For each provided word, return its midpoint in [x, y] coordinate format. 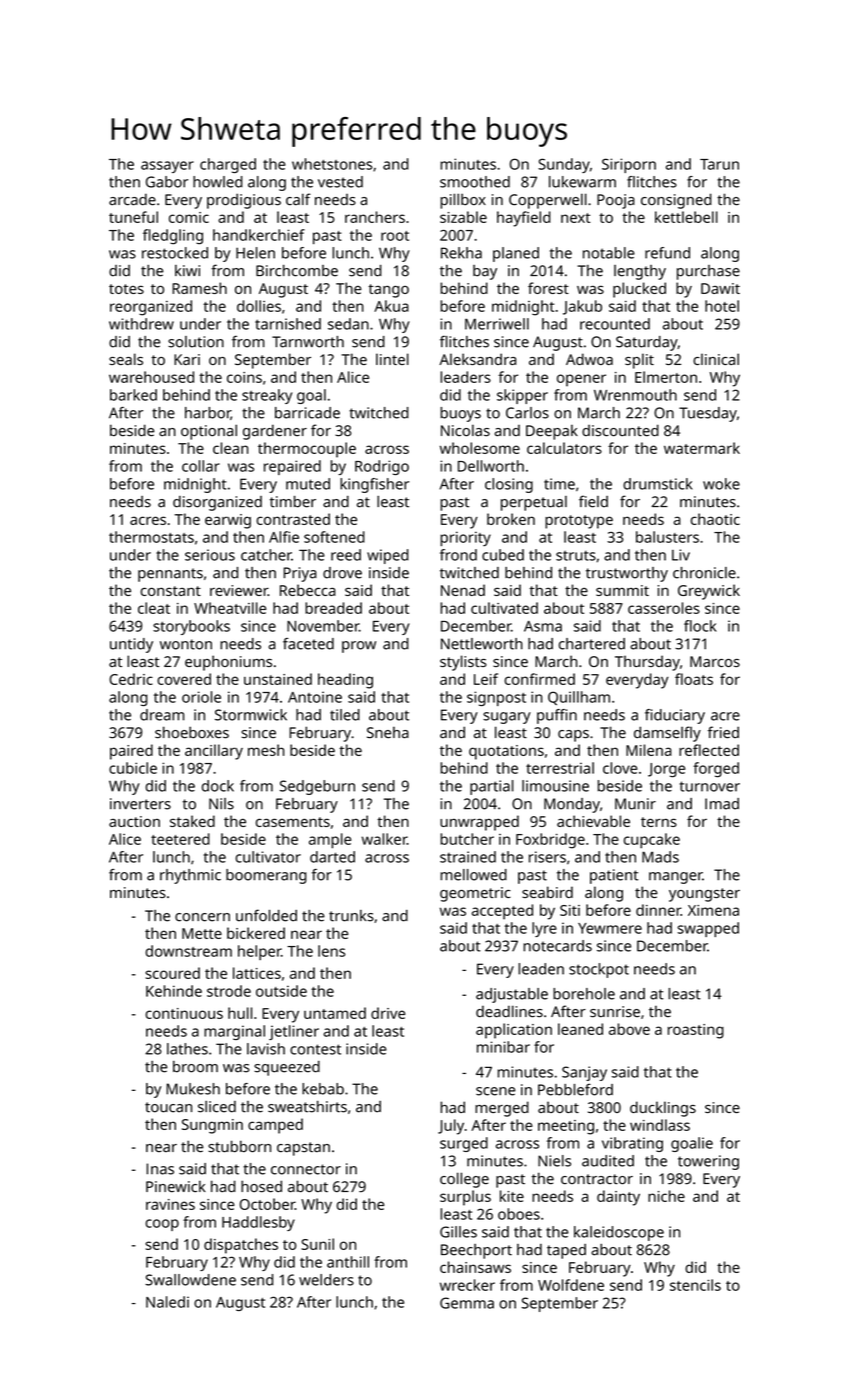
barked [133, 395]
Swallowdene [190, 1280]
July [451, 1127]
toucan [168, 1107]
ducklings [663, 1109]
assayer [167, 167]
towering [708, 1162]
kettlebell [686, 217]
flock [700, 626]
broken [511, 519]
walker [384, 839]
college [464, 1180]
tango [388, 291]
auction [134, 821]
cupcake [652, 841]
